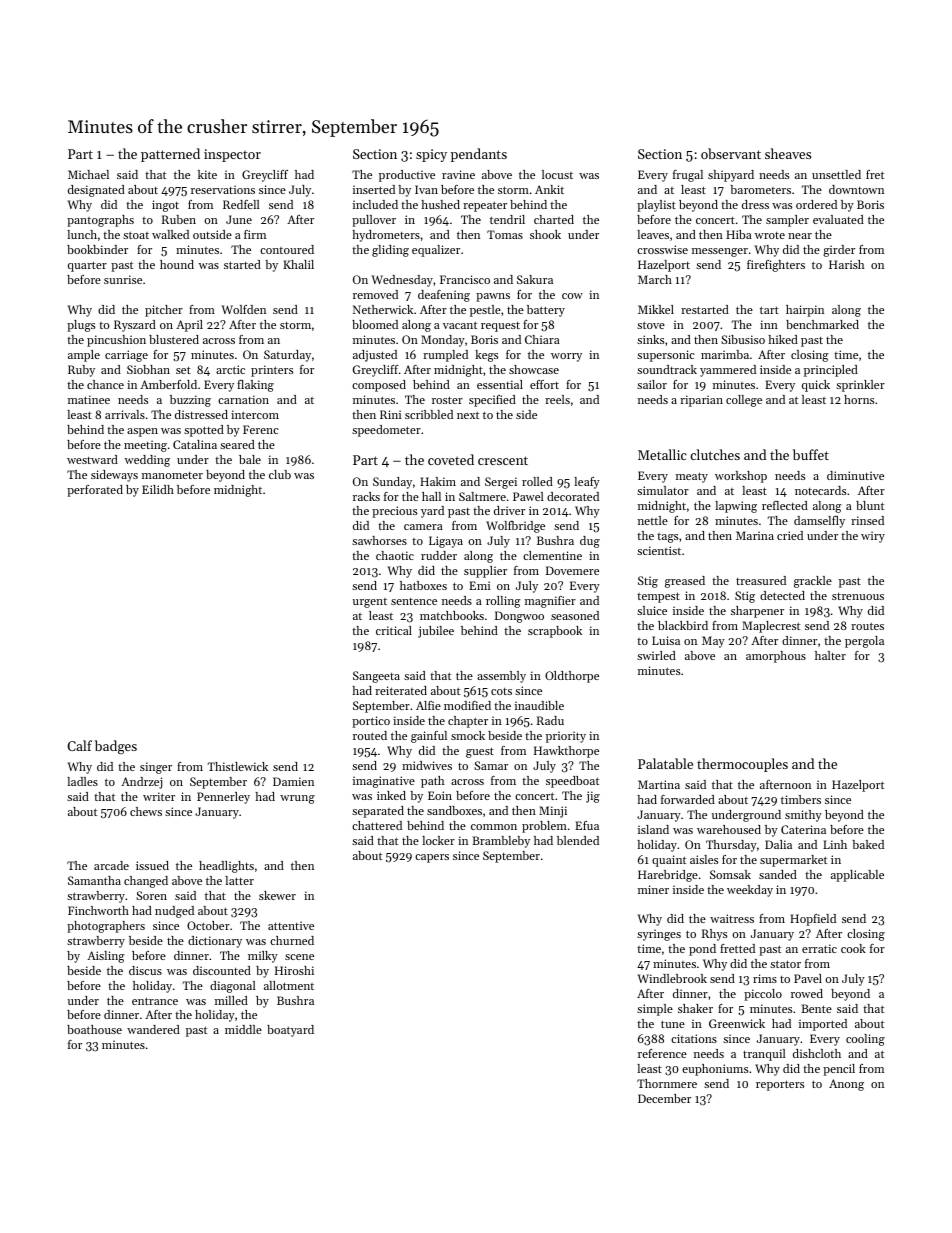 This screenshot has height=1233, width=952. Describe the element at coordinates (662, 454) in the screenshot. I see `Metallic` at that location.
